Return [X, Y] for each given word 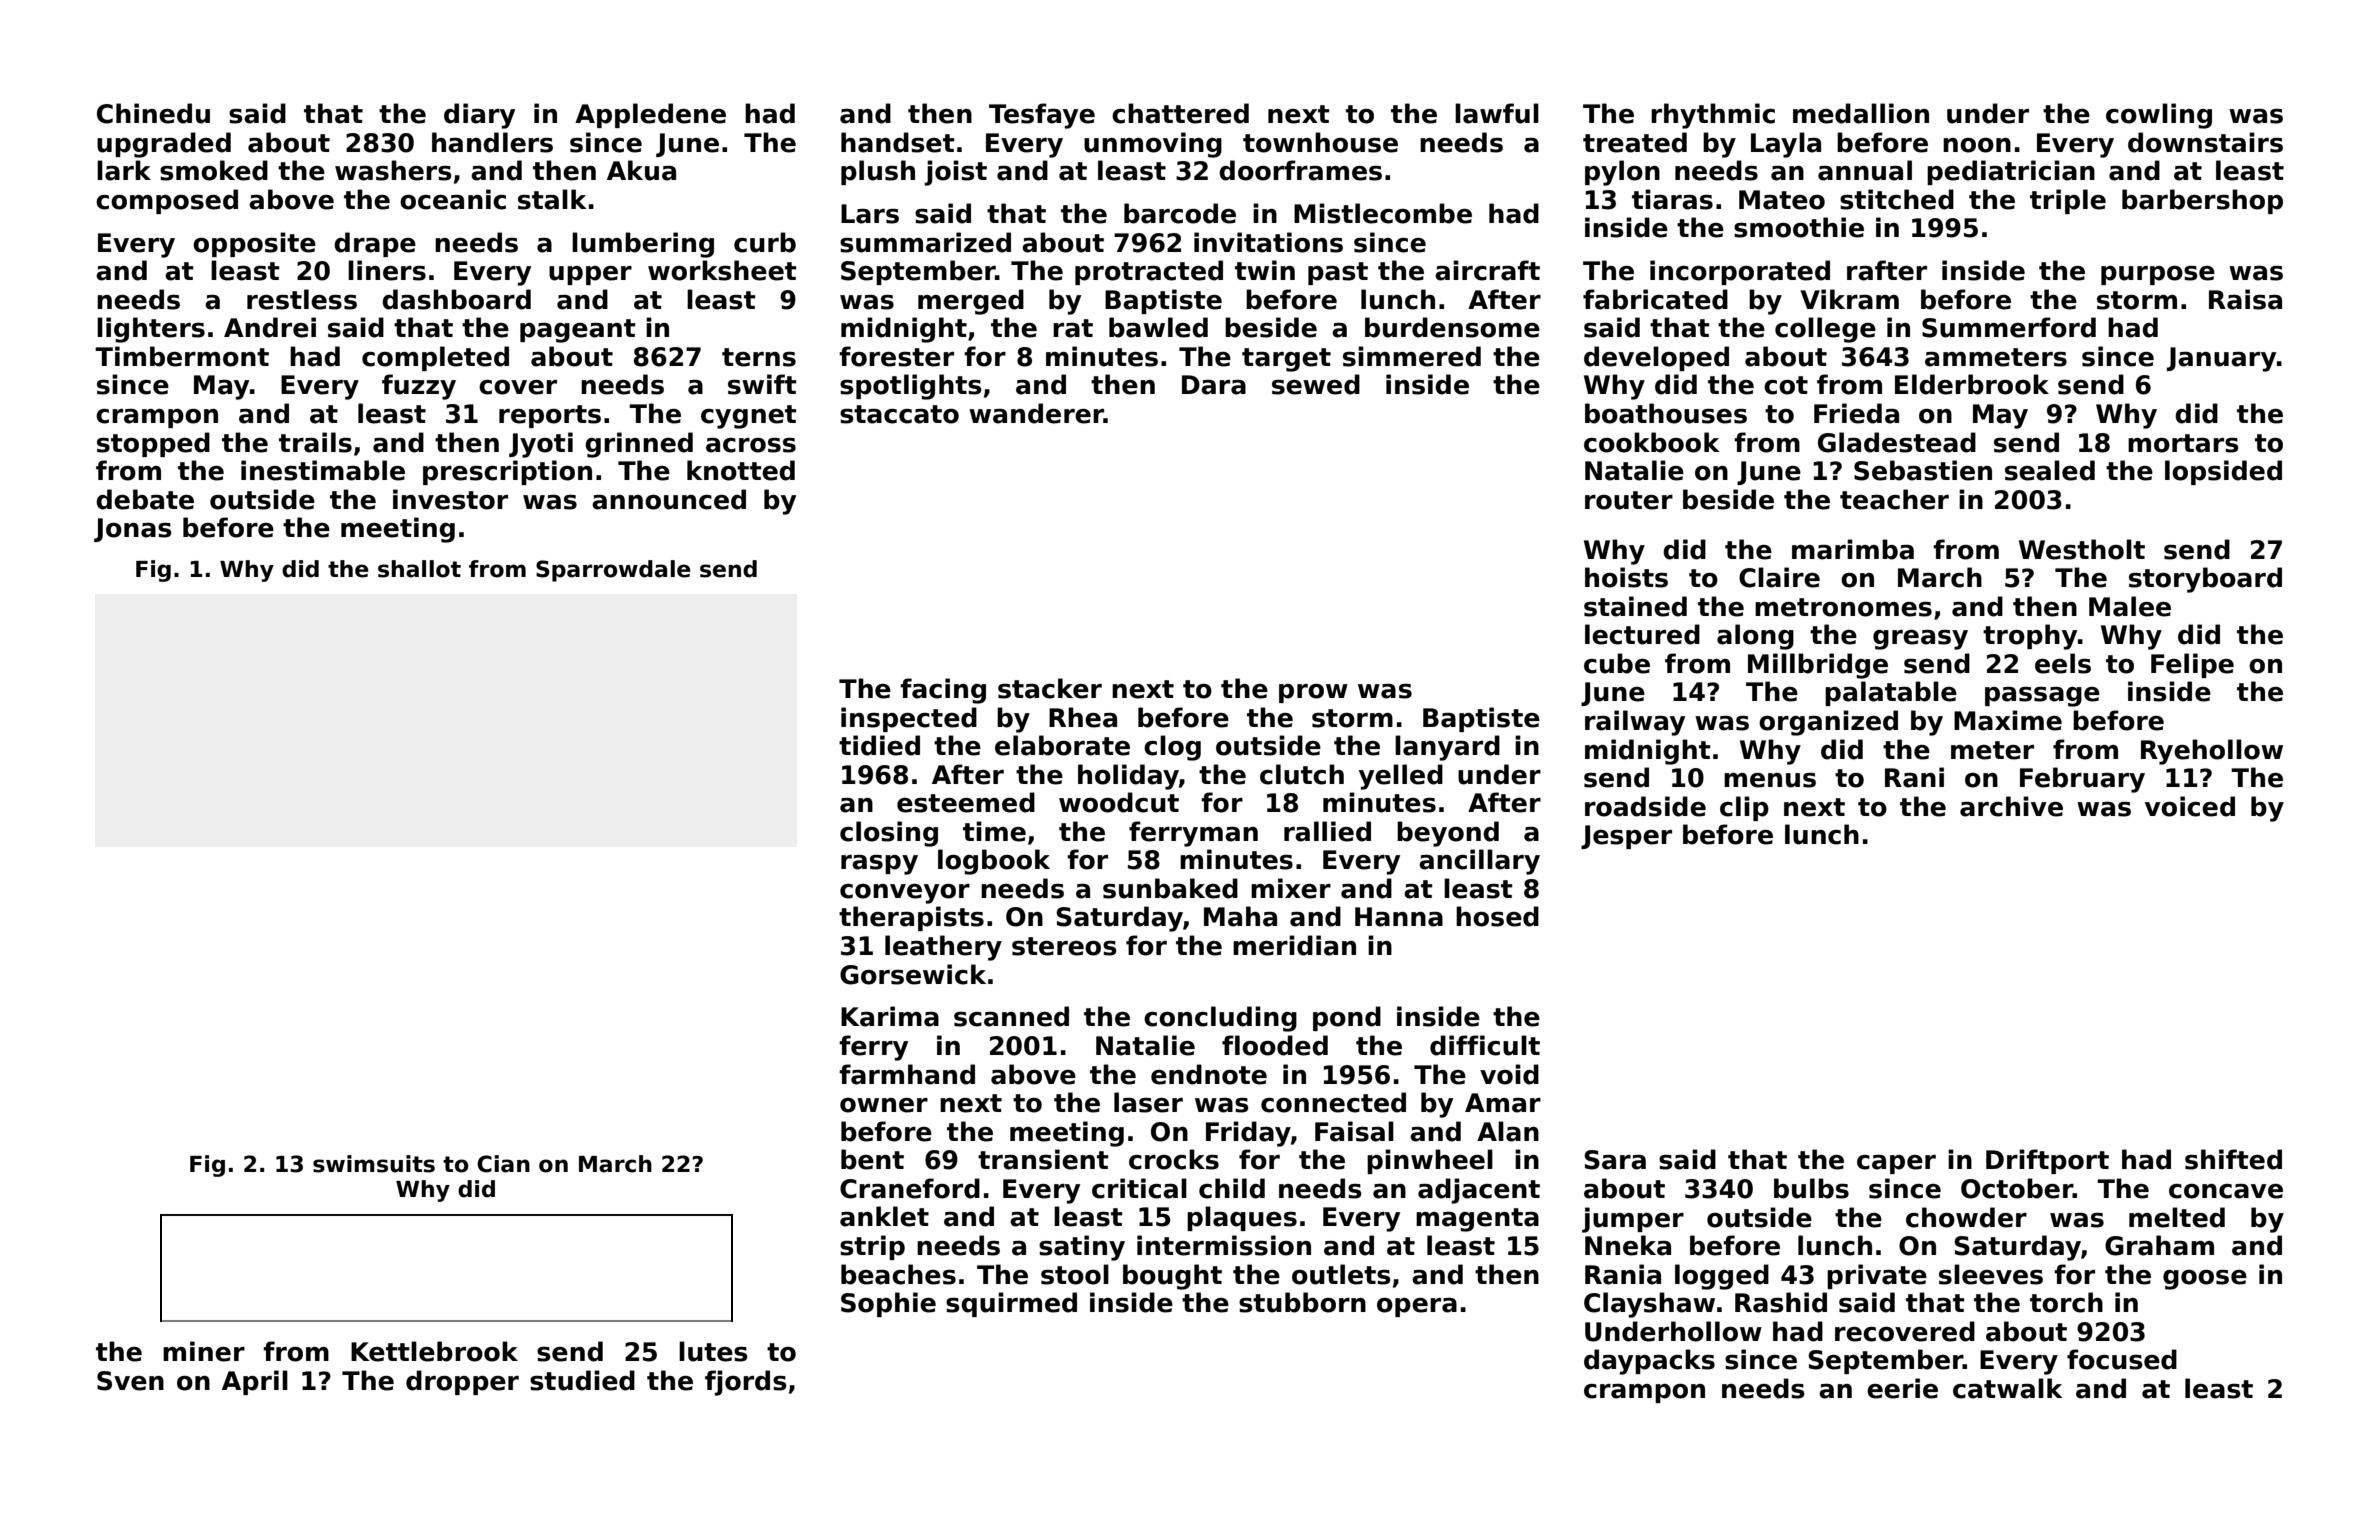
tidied [879, 745]
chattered [1180, 113]
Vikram [1849, 299]
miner [204, 1351]
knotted [741, 470]
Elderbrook [1972, 384]
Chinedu [153, 113]
